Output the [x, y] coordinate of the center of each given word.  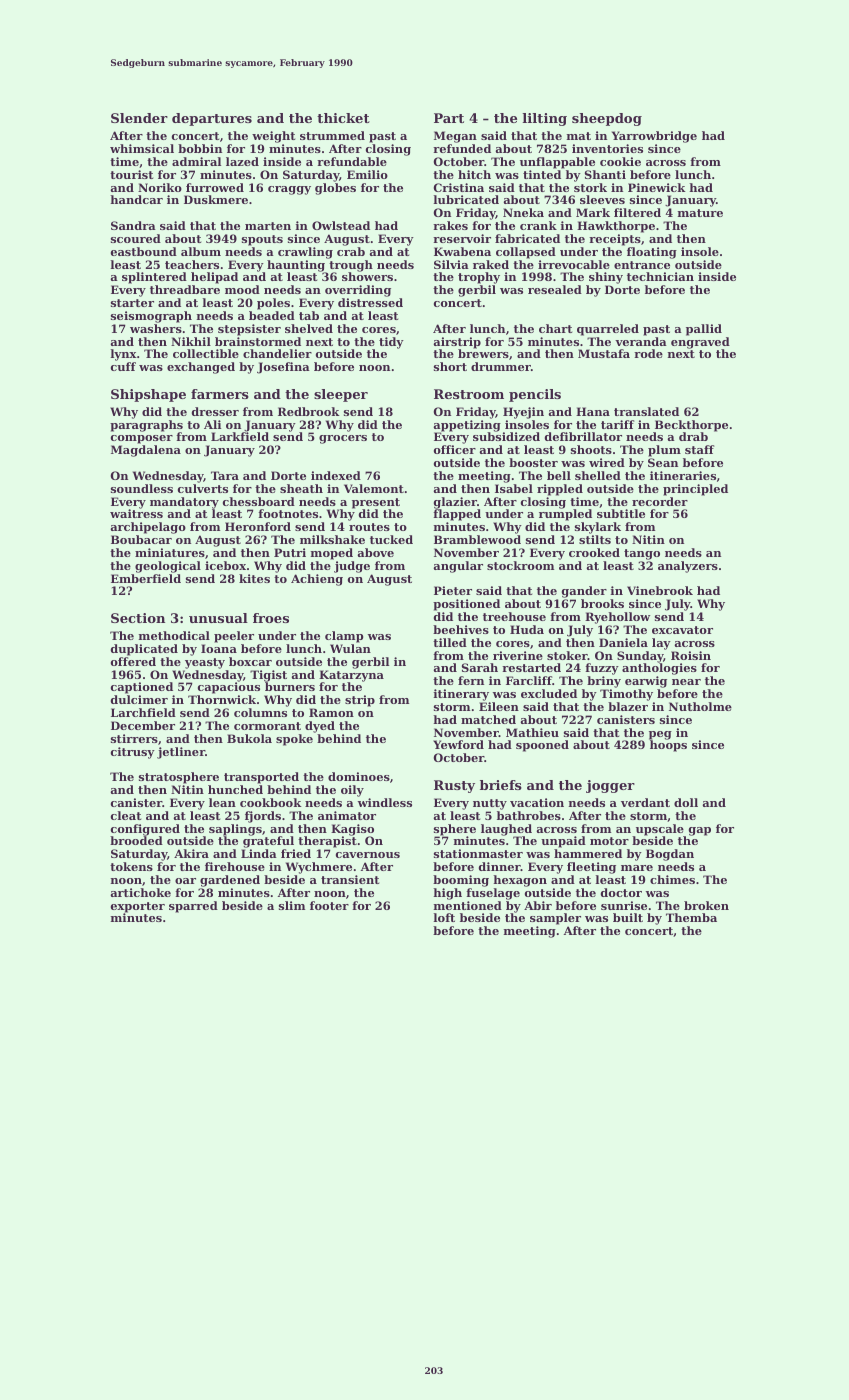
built [628, 917]
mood [242, 289]
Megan [455, 137]
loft [444, 917]
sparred [193, 907]
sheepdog [607, 119]
